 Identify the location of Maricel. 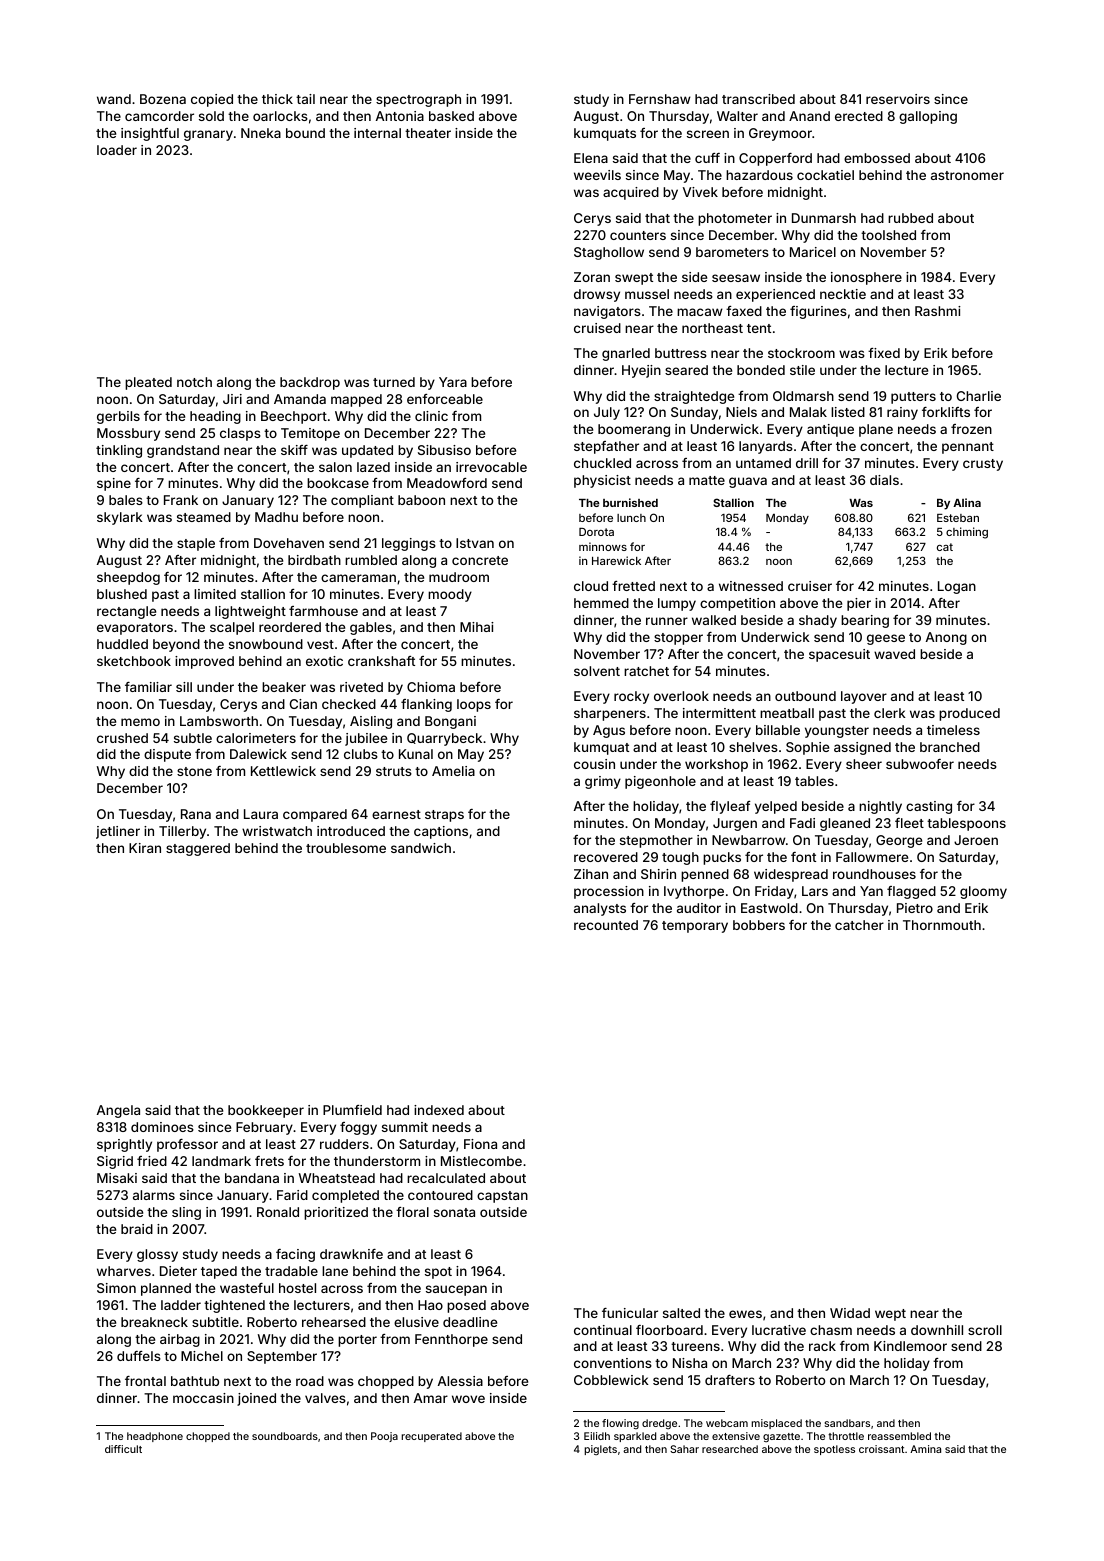
(813, 252).
